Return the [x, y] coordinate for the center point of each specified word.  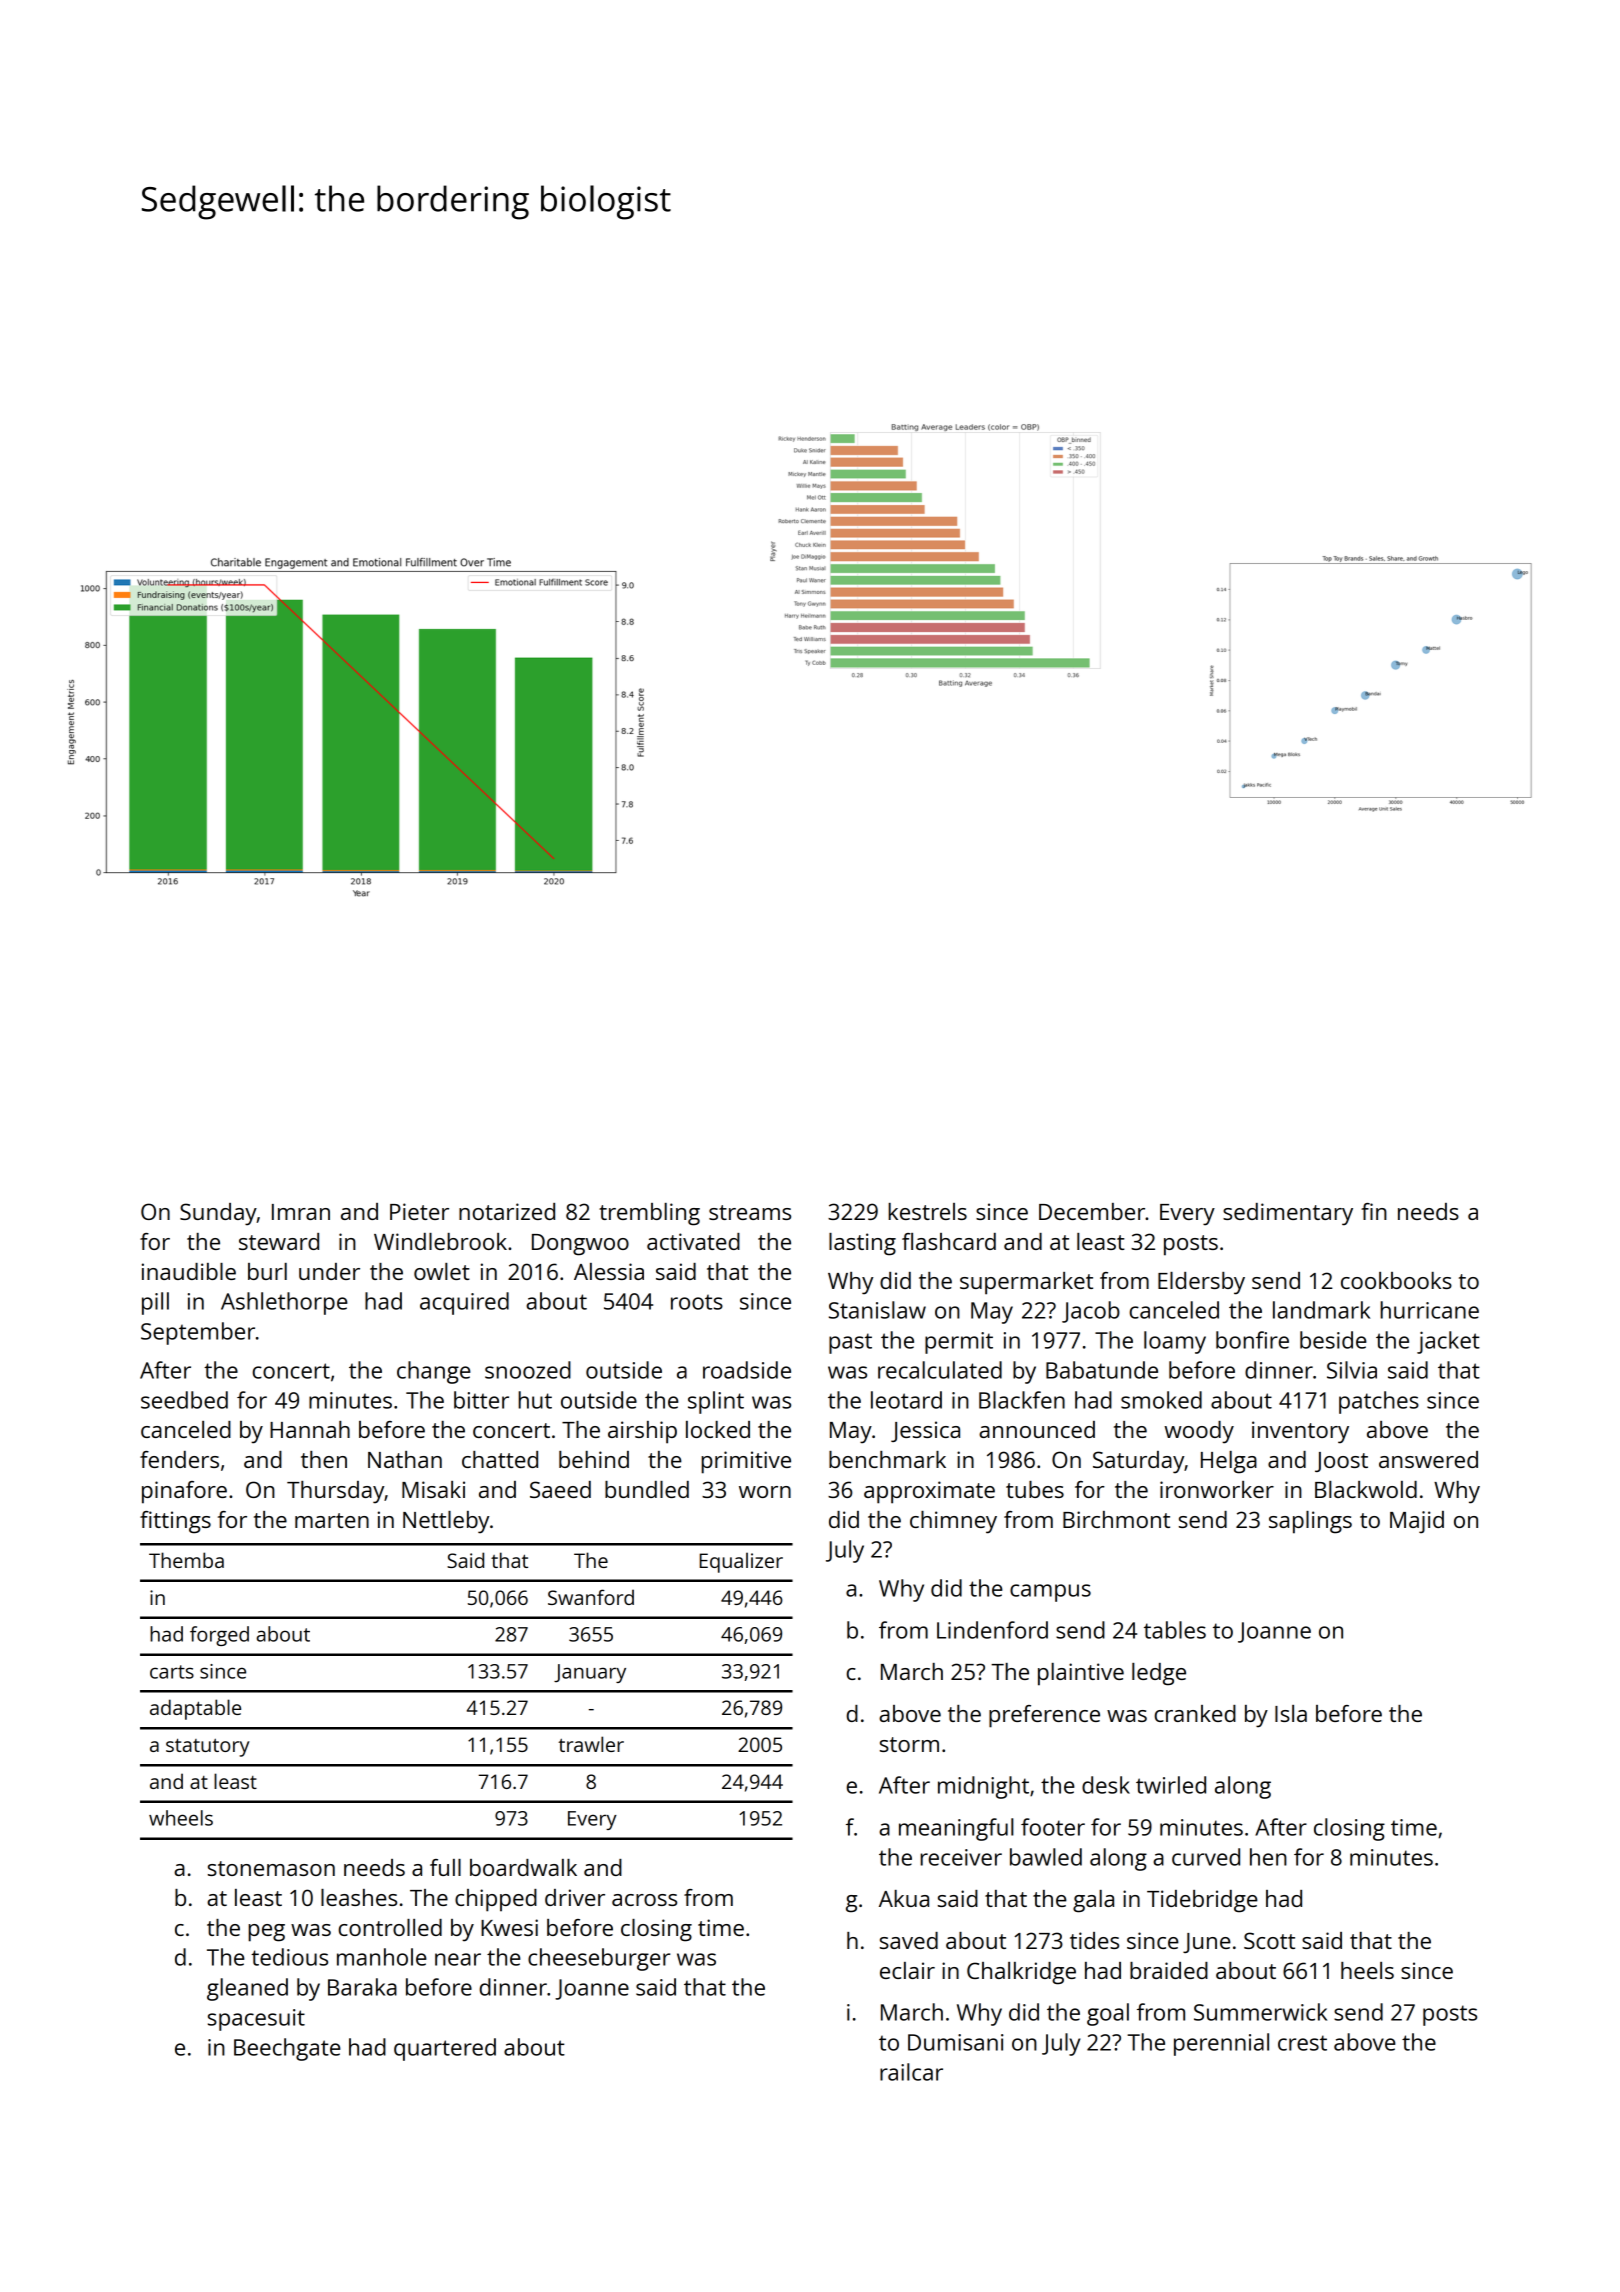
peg [266, 1933]
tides [1094, 1940]
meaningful [956, 1829]
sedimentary [1288, 1214]
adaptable [195, 1709]
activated [693, 1241]
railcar [911, 2072]
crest [1302, 2043]
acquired [464, 1303]
